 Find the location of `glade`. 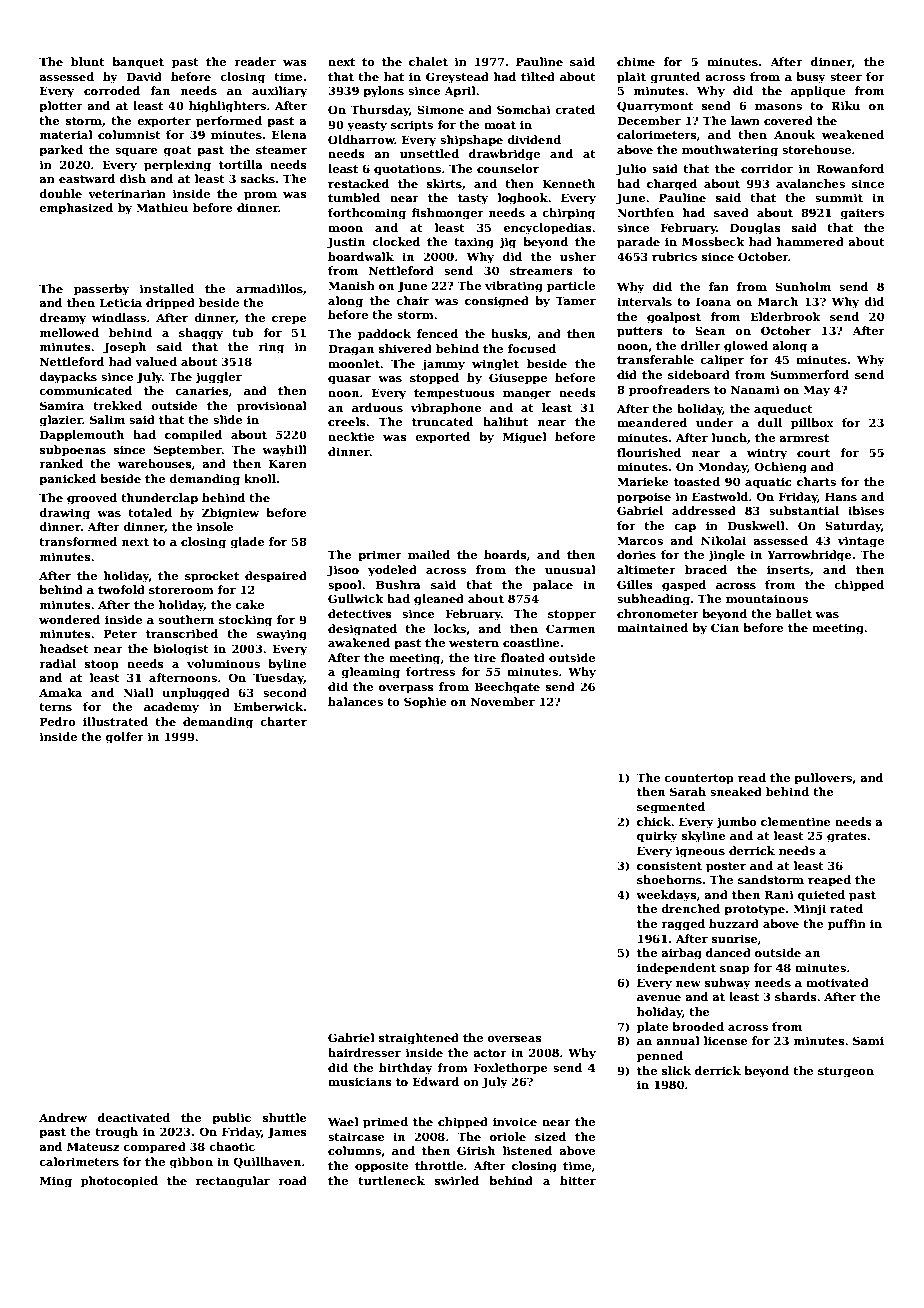

glade is located at coordinates (247, 543).
